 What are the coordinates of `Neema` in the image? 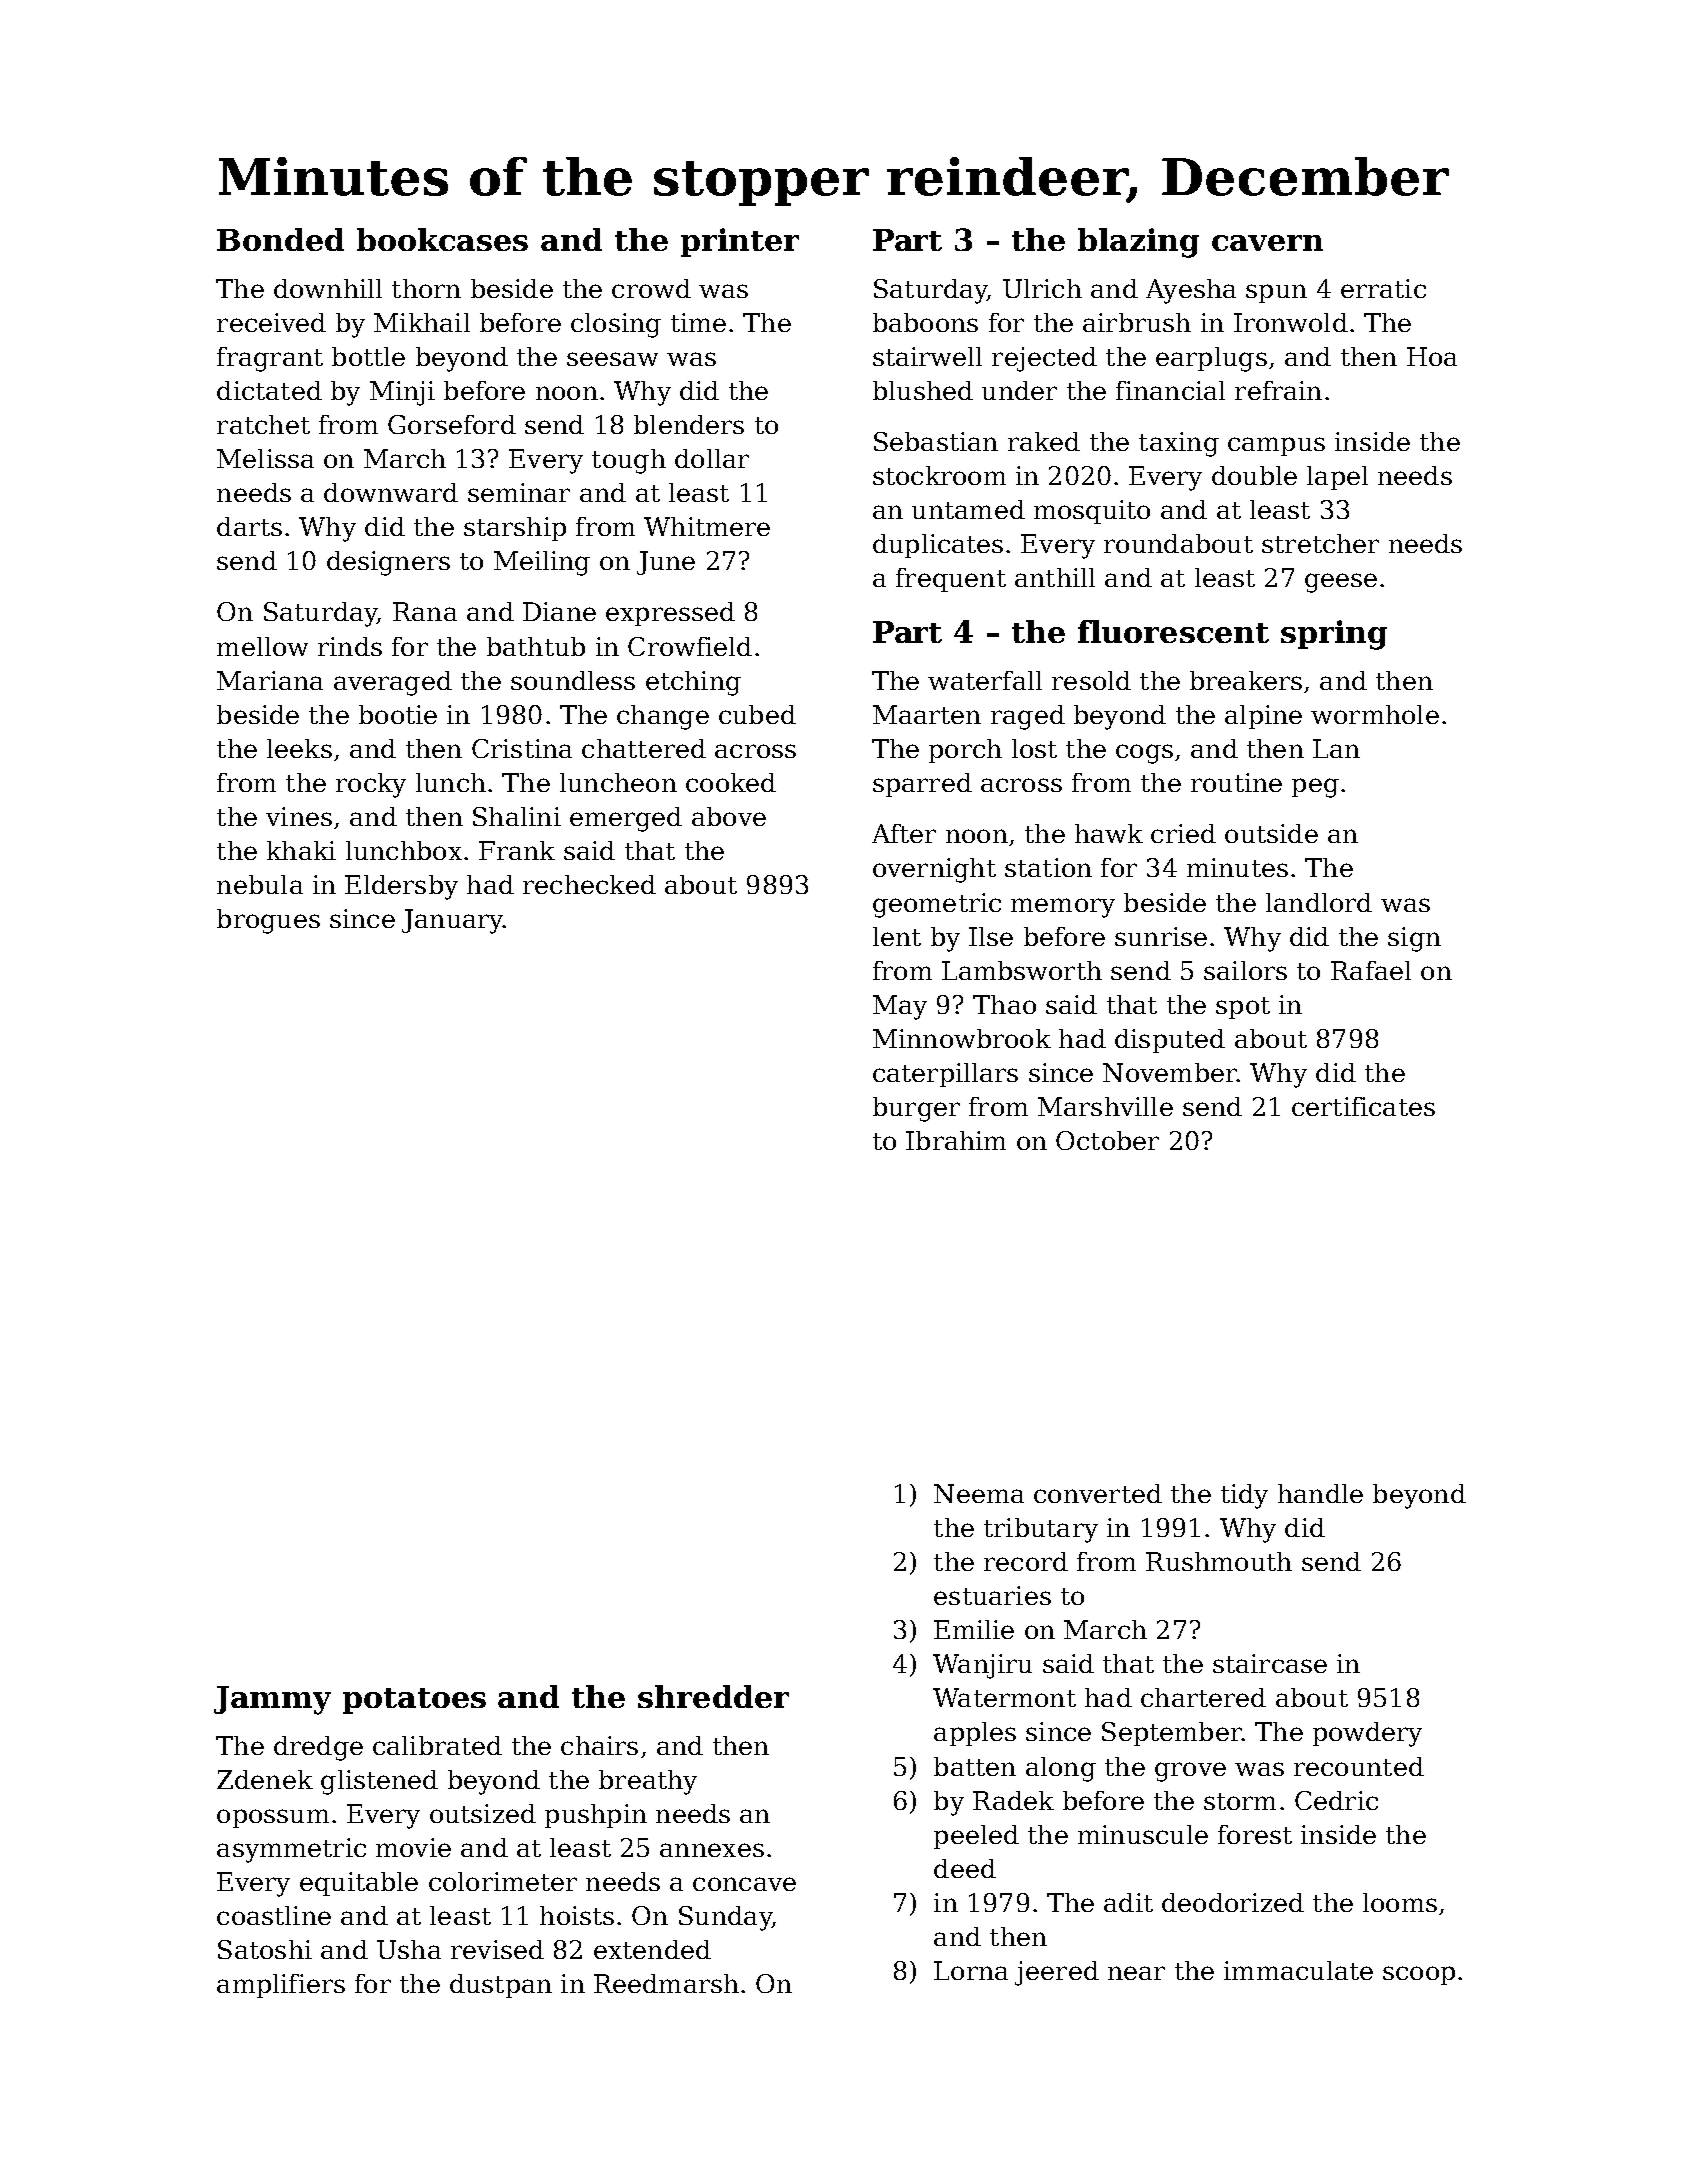 It's located at (979, 1493).
